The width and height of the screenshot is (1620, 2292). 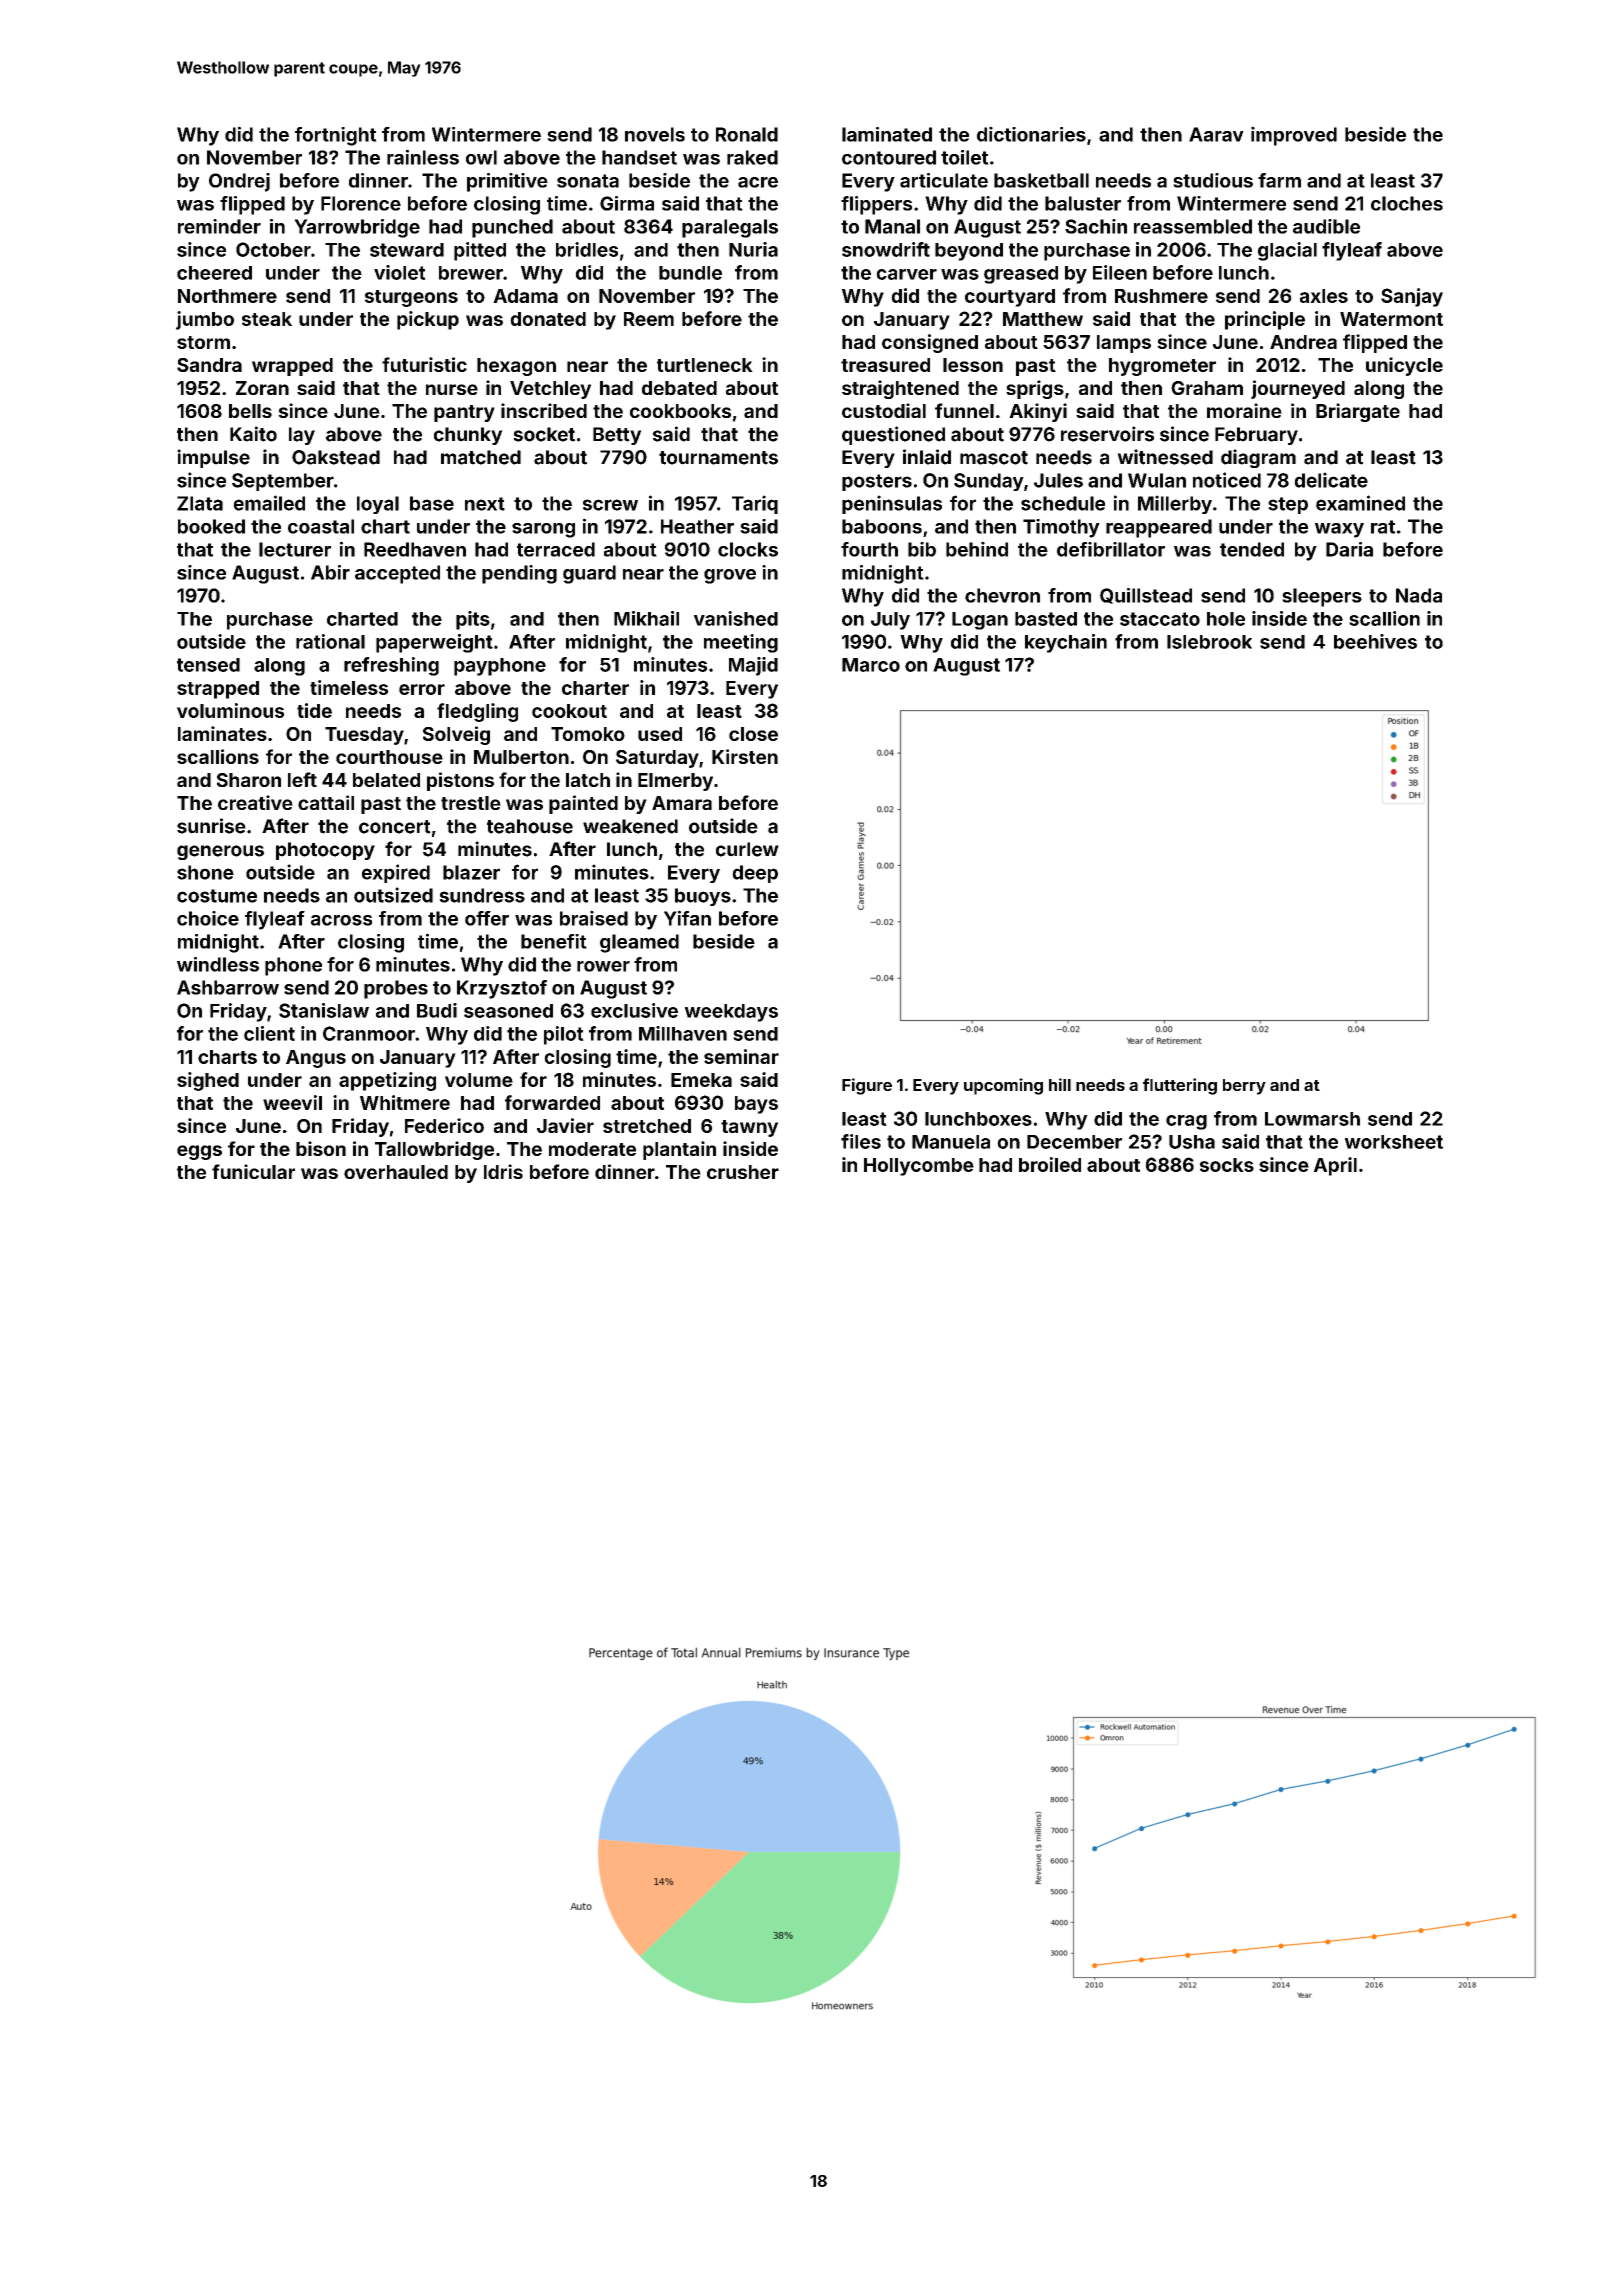 What do you see at coordinates (1375, 641) in the screenshot?
I see `beehives` at bounding box center [1375, 641].
